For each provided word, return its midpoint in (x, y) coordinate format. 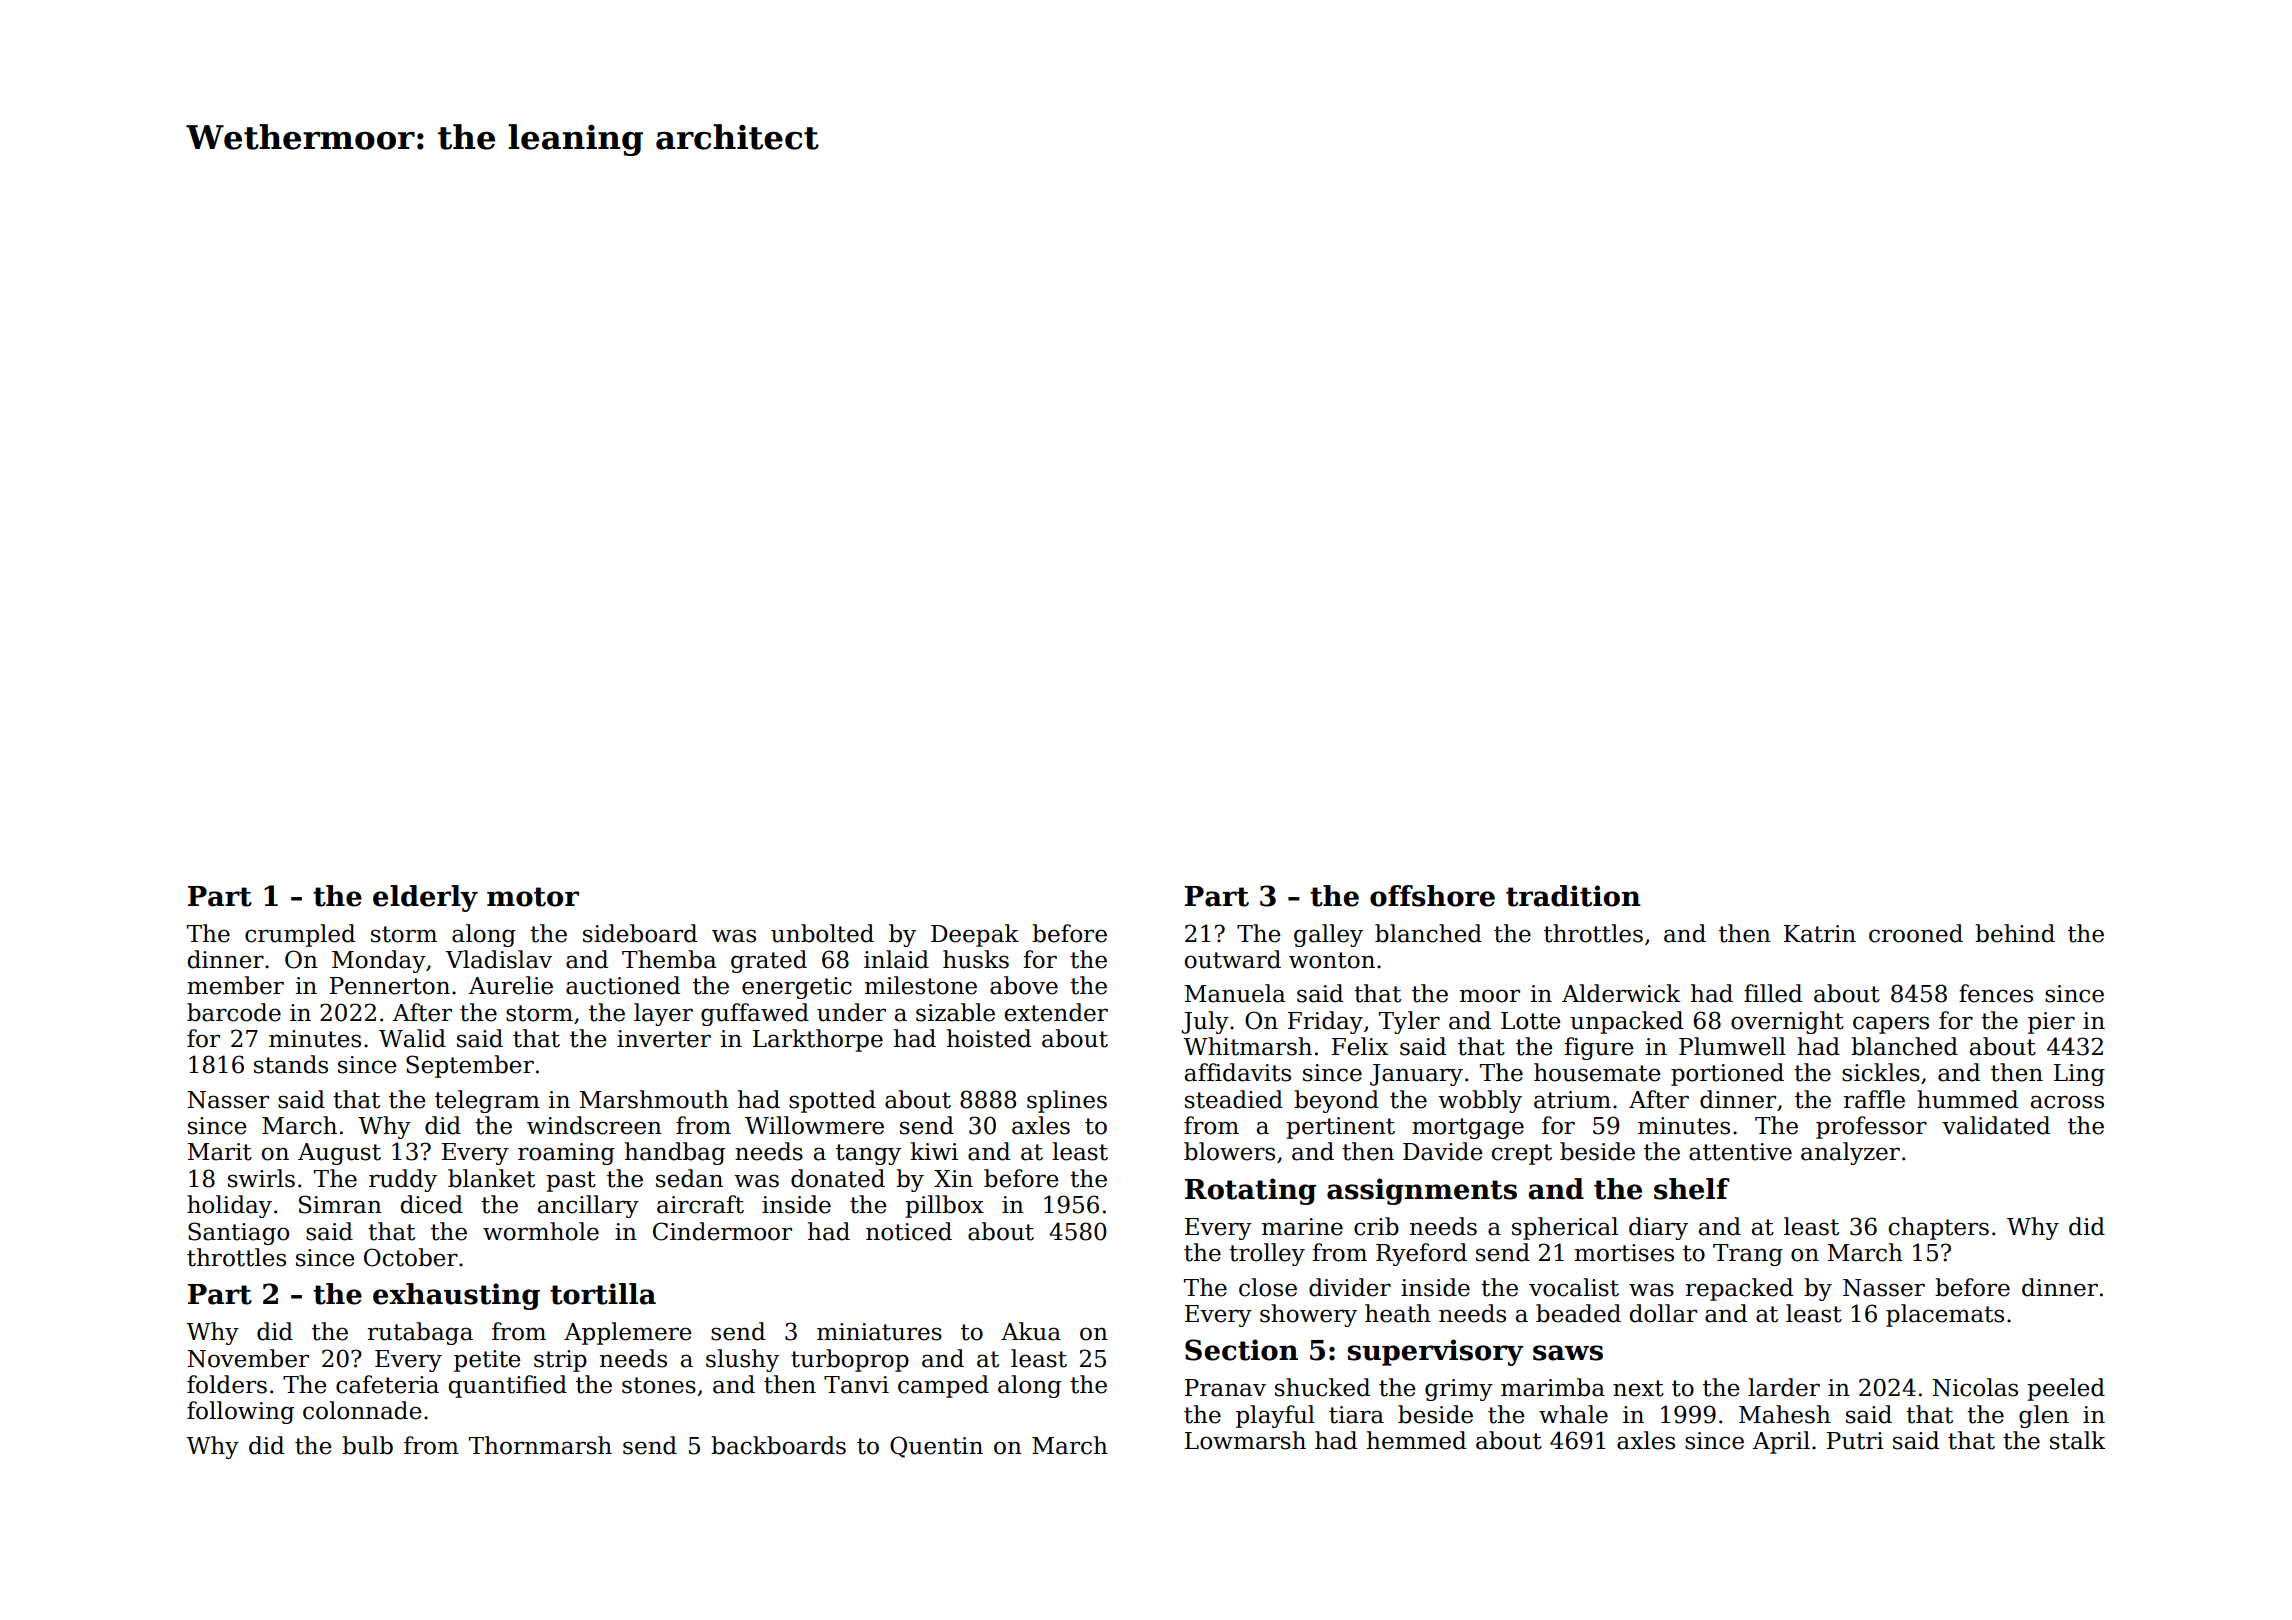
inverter (664, 1039)
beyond (1336, 1101)
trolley (1267, 1254)
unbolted (822, 933)
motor (533, 897)
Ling (2079, 1075)
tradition (1573, 896)
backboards (778, 1445)
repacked (1739, 1289)
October (411, 1257)
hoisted (989, 1038)
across (2067, 1102)
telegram (487, 1101)
